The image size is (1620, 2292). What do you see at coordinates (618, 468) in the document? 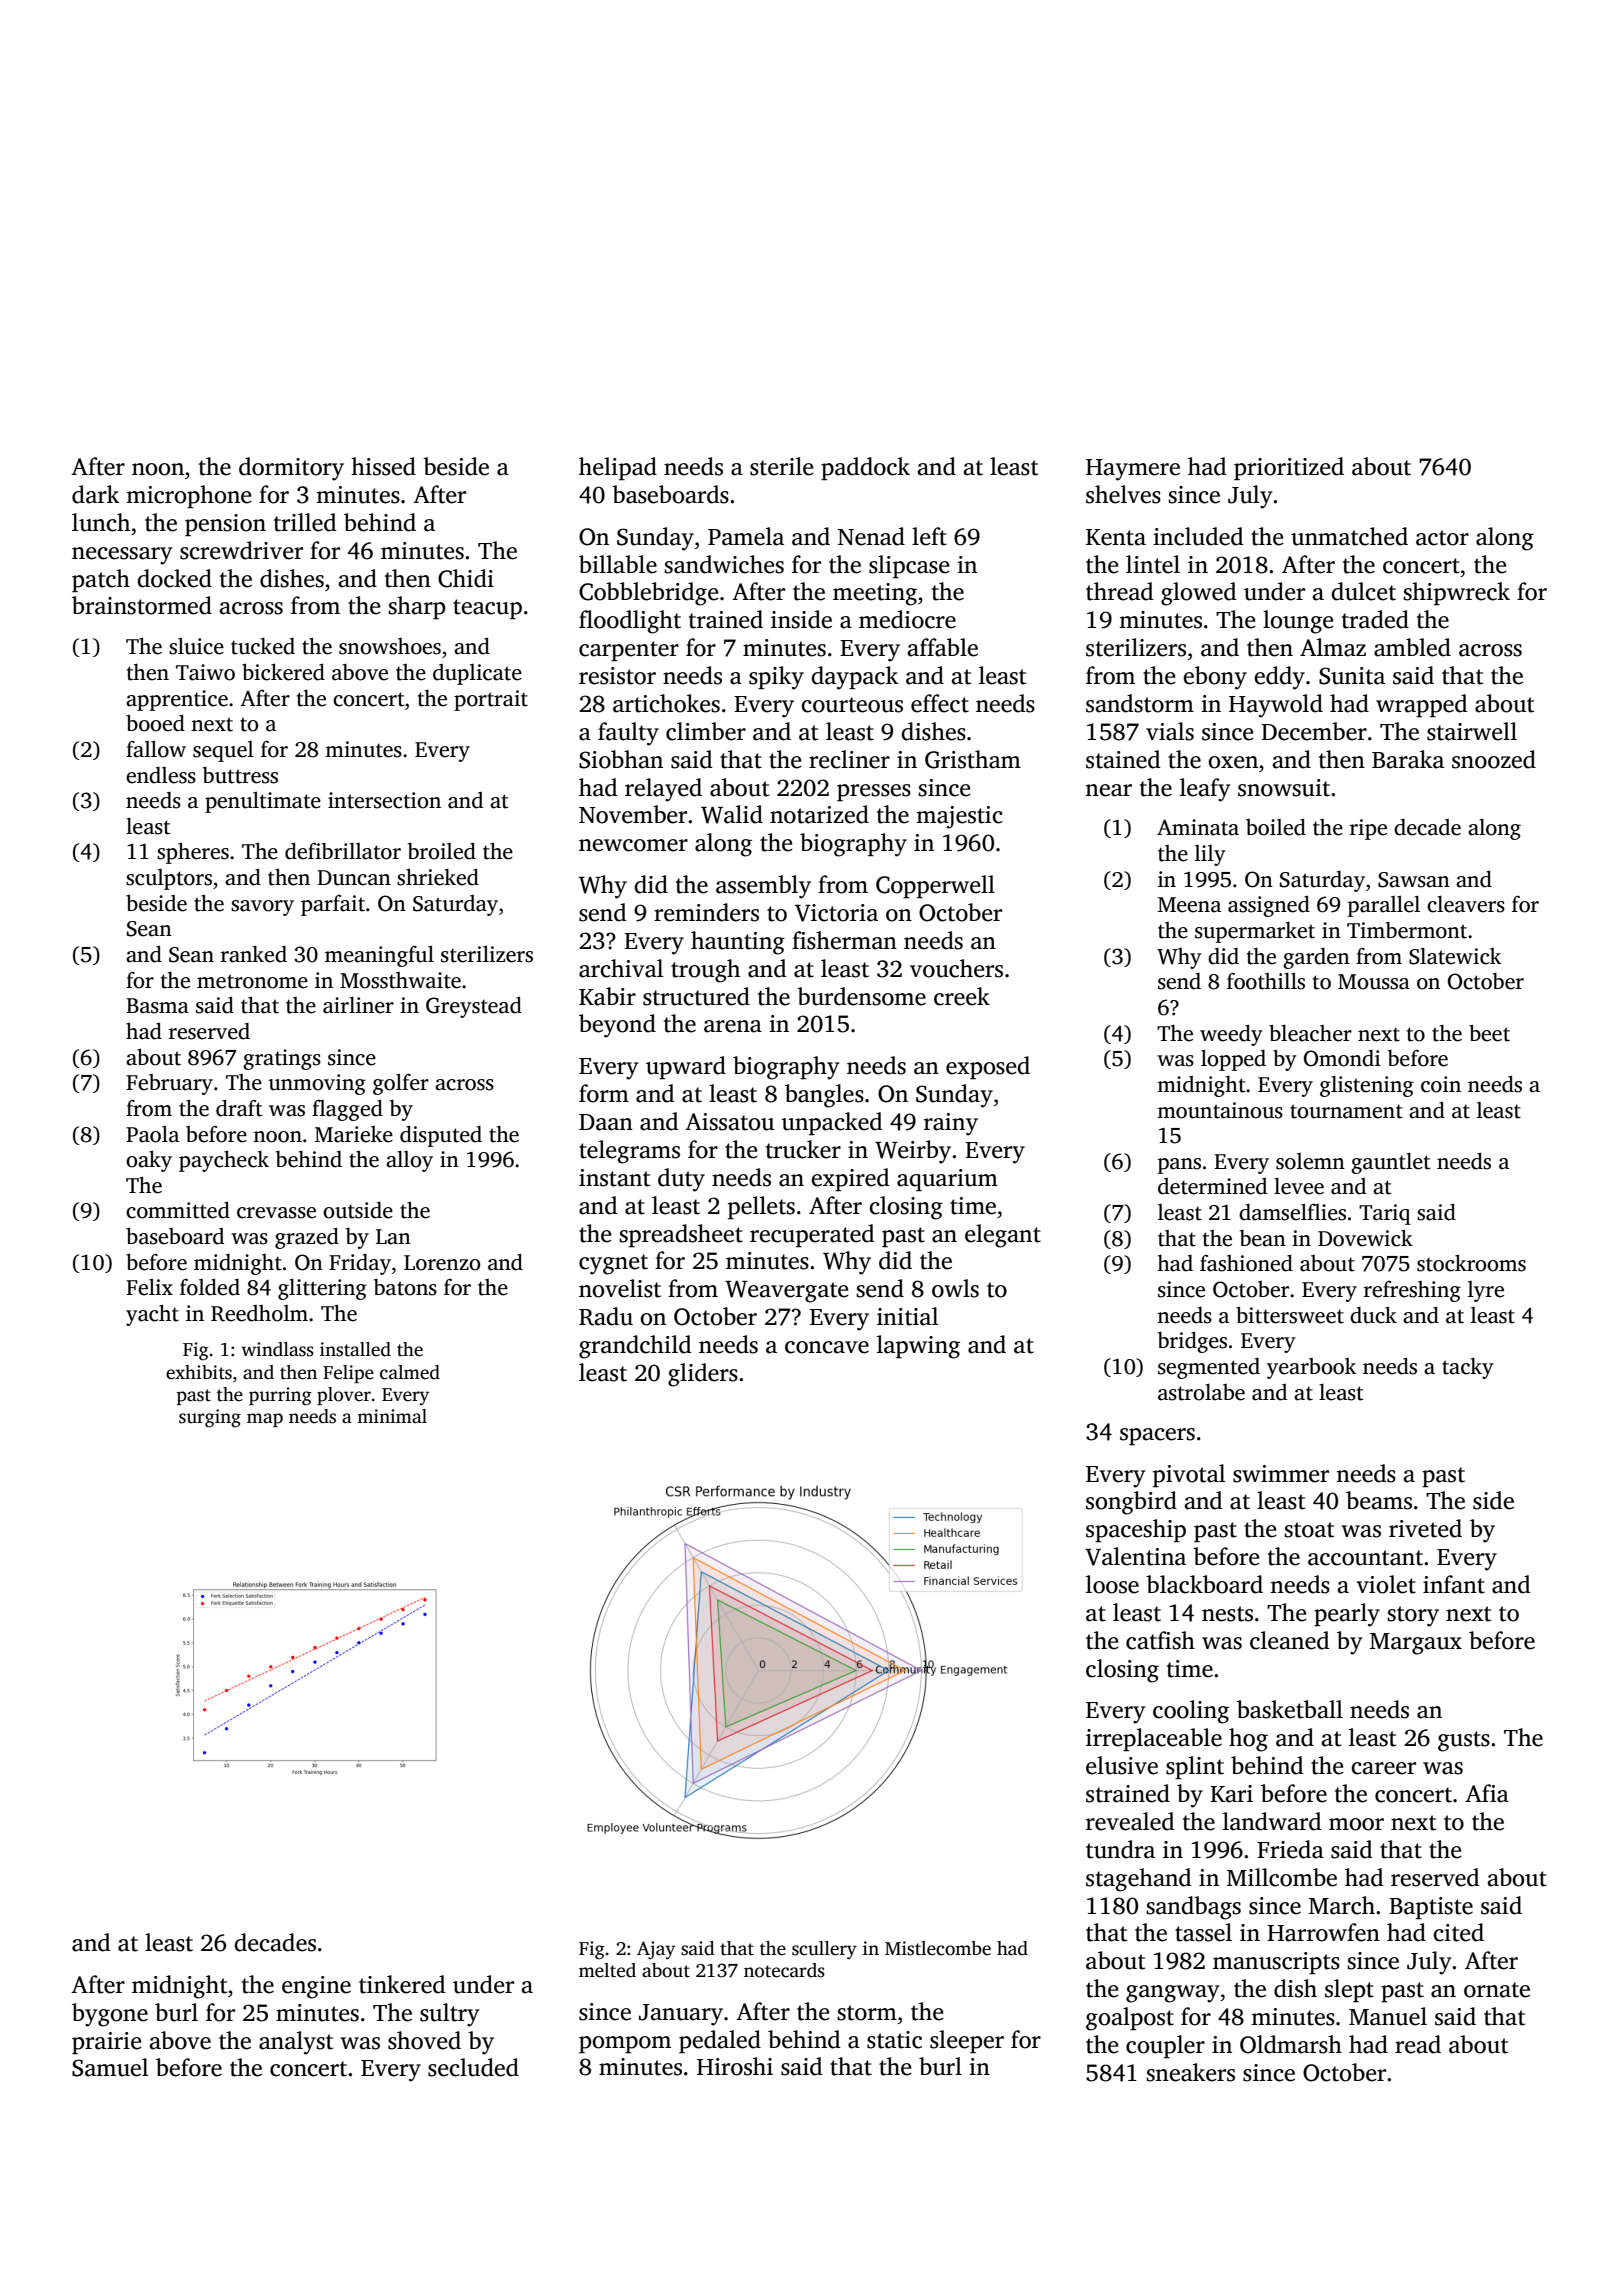
I see `helipad` at bounding box center [618, 468].
